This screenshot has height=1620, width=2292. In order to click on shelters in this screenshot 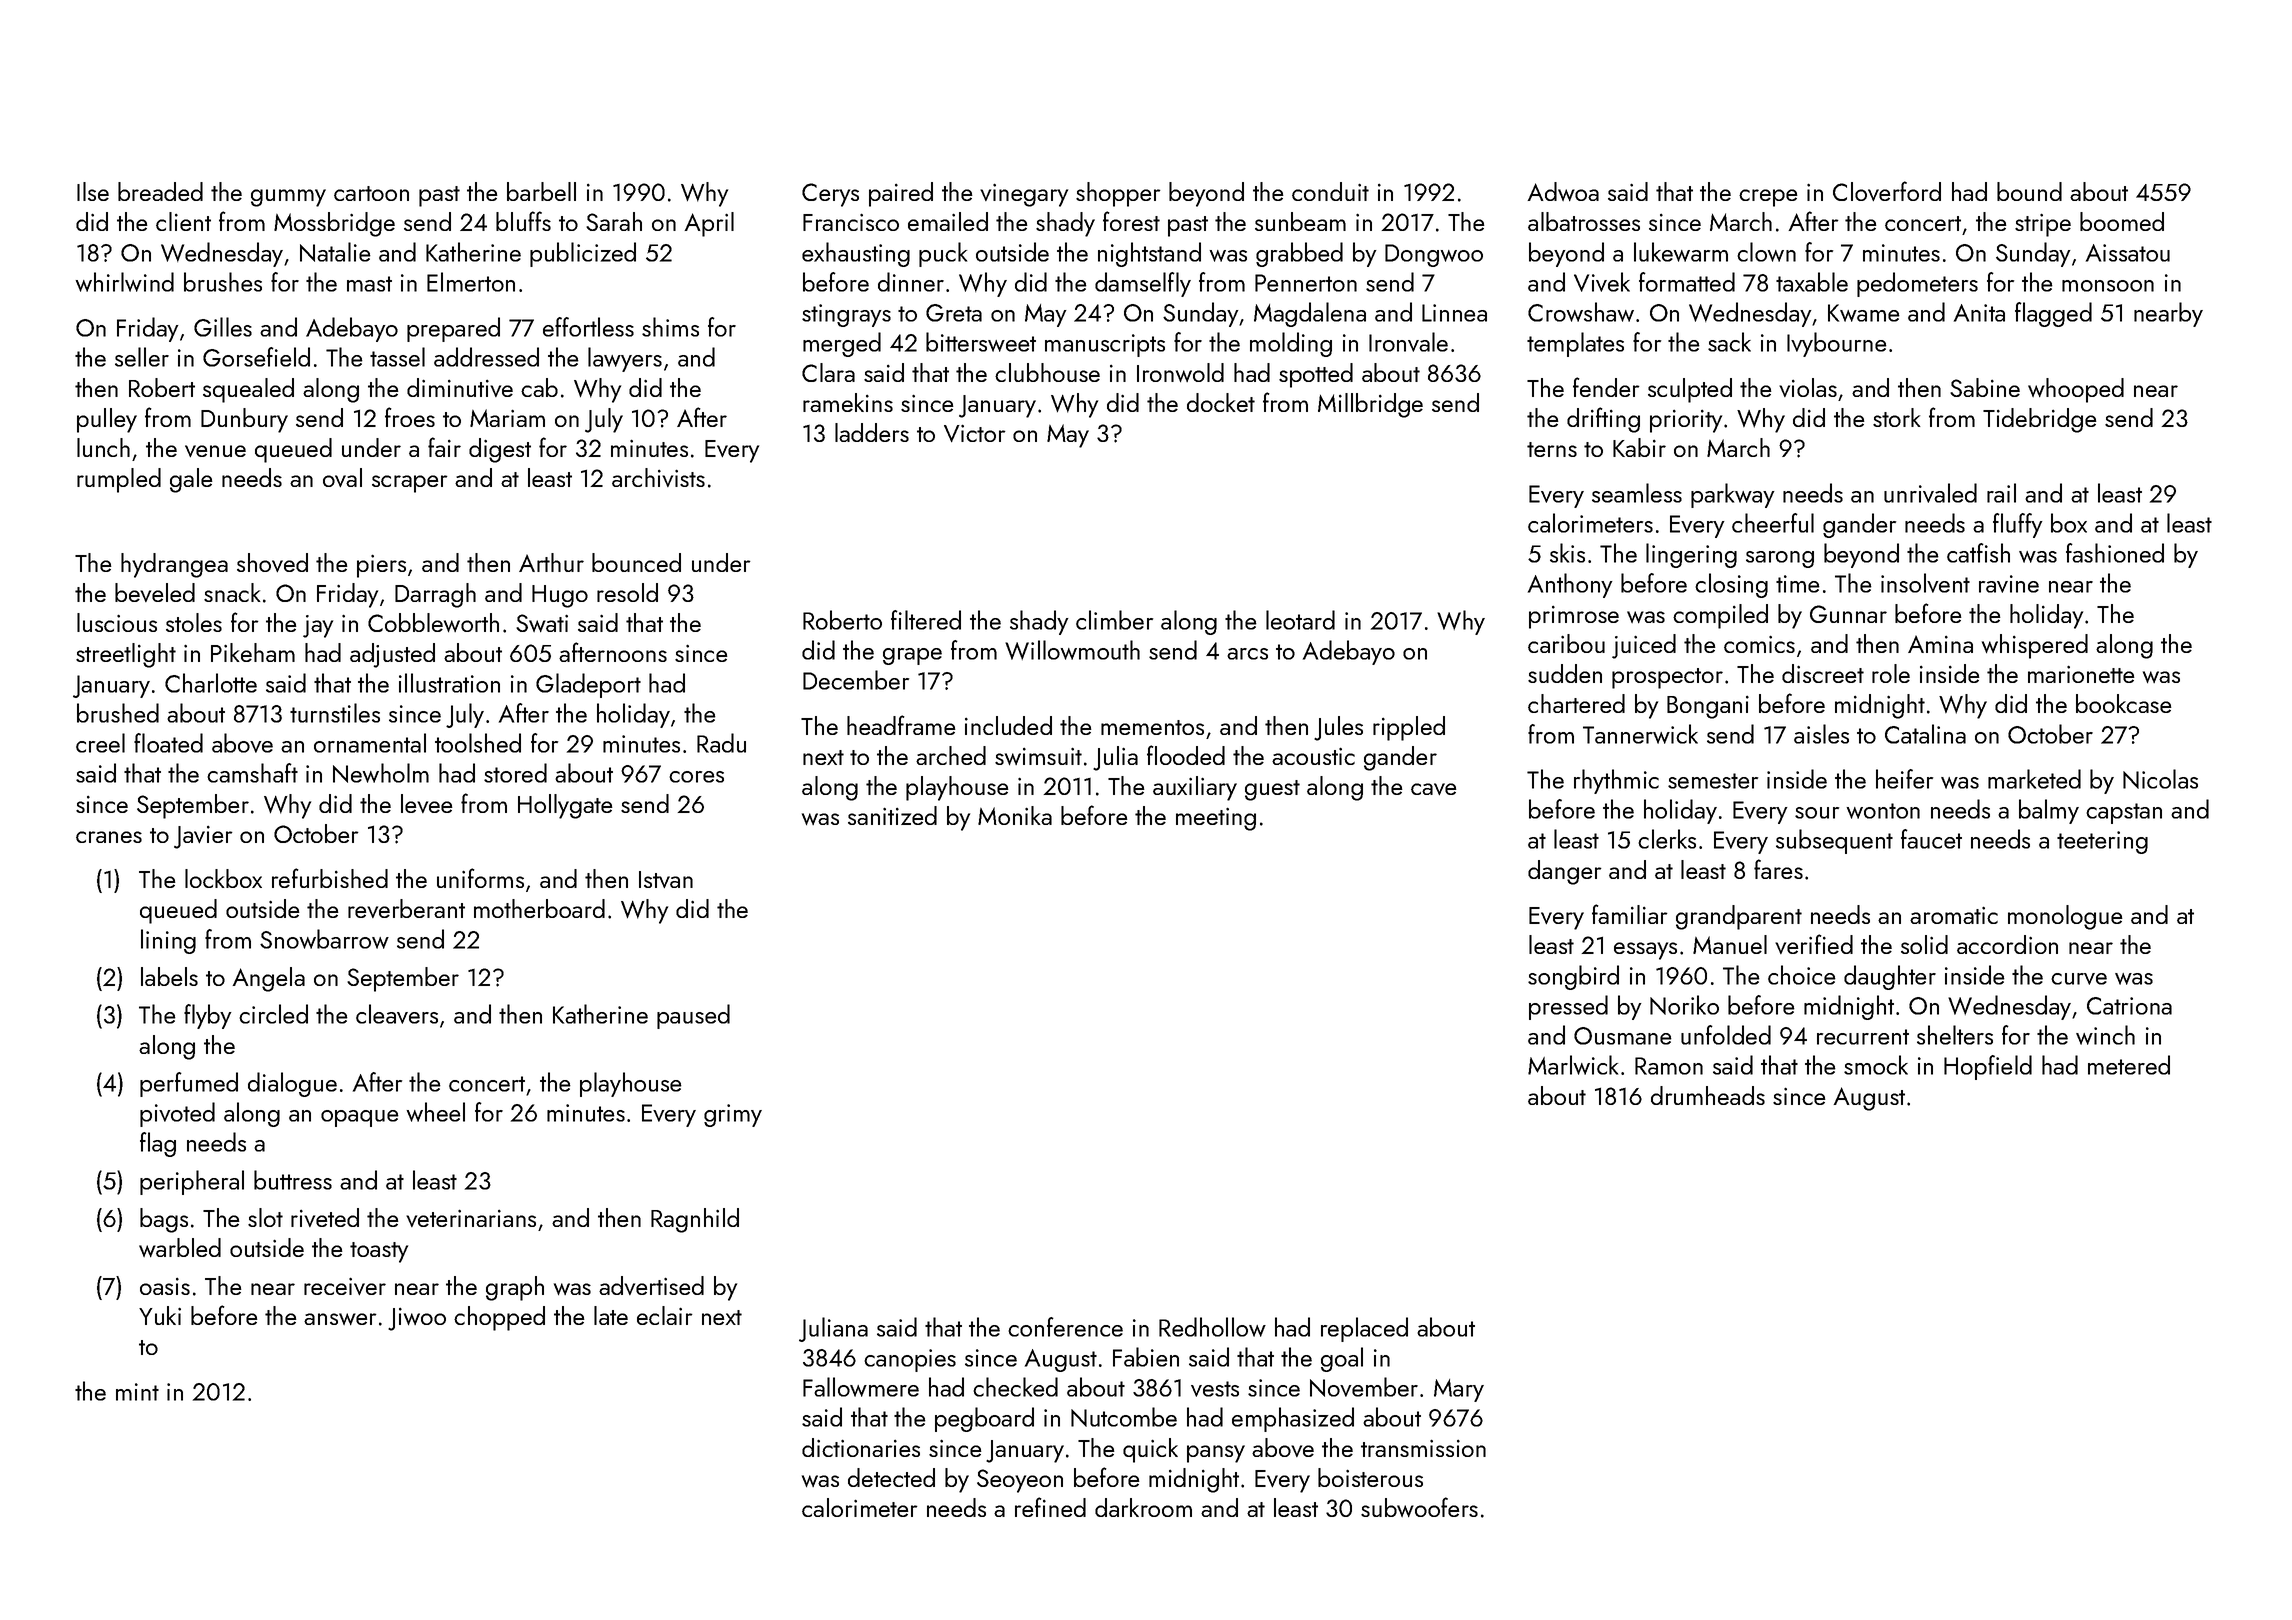, I will do `click(1955, 1035)`.
